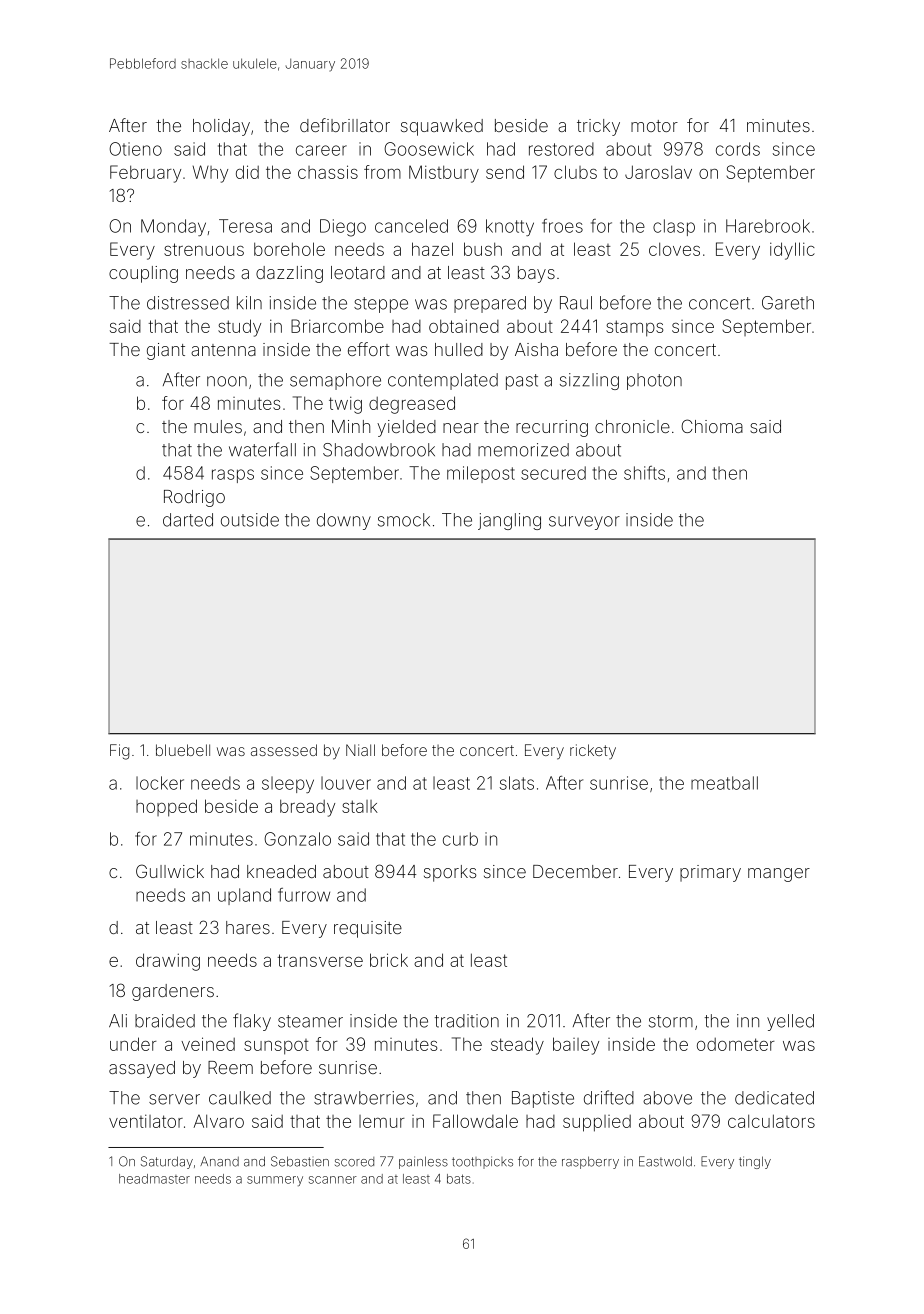  Describe the element at coordinates (467, 1021) in the screenshot. I see `tradition` at that location.
